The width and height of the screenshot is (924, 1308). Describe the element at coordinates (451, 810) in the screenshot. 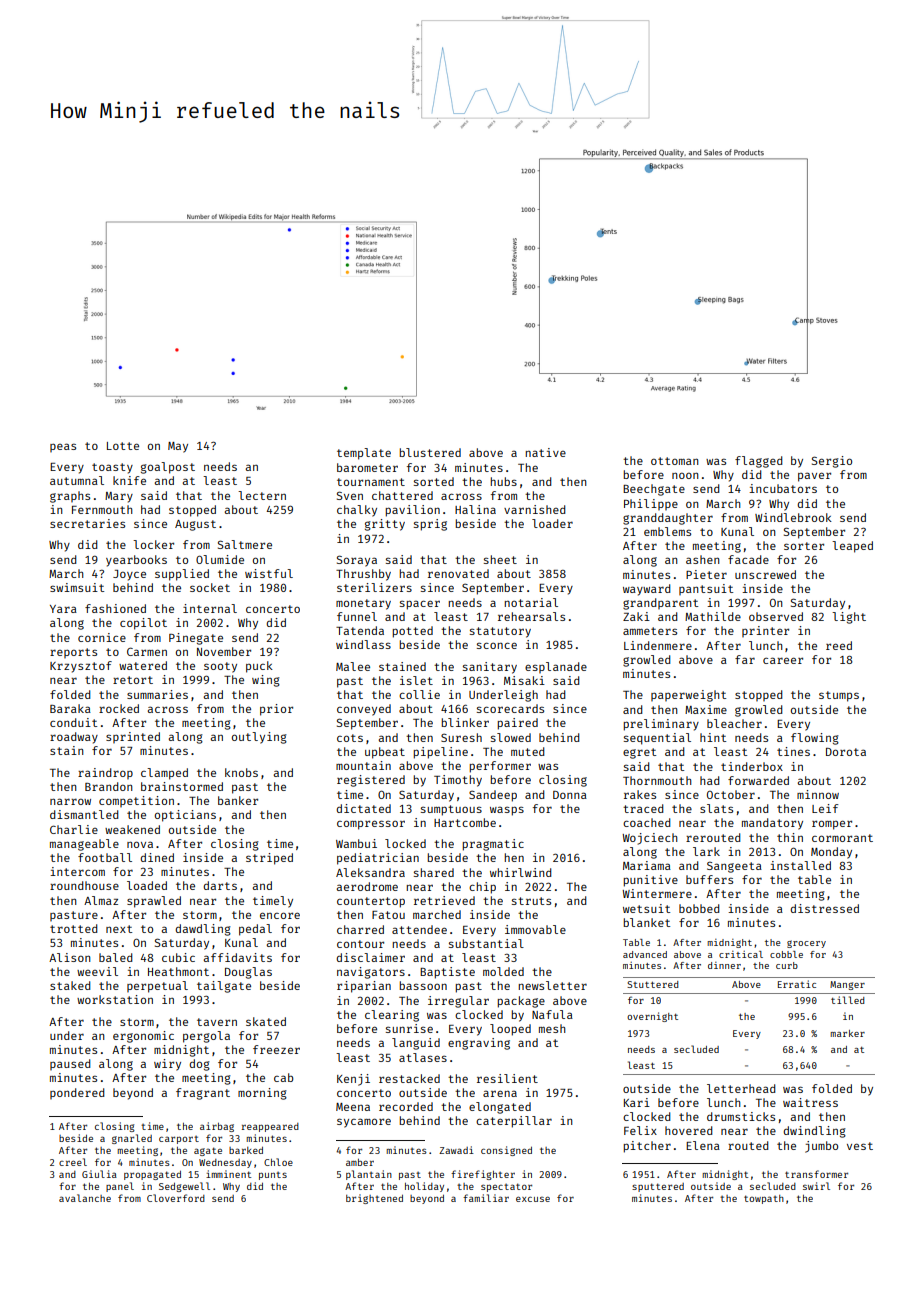

I see `sumptuous` at that location.
